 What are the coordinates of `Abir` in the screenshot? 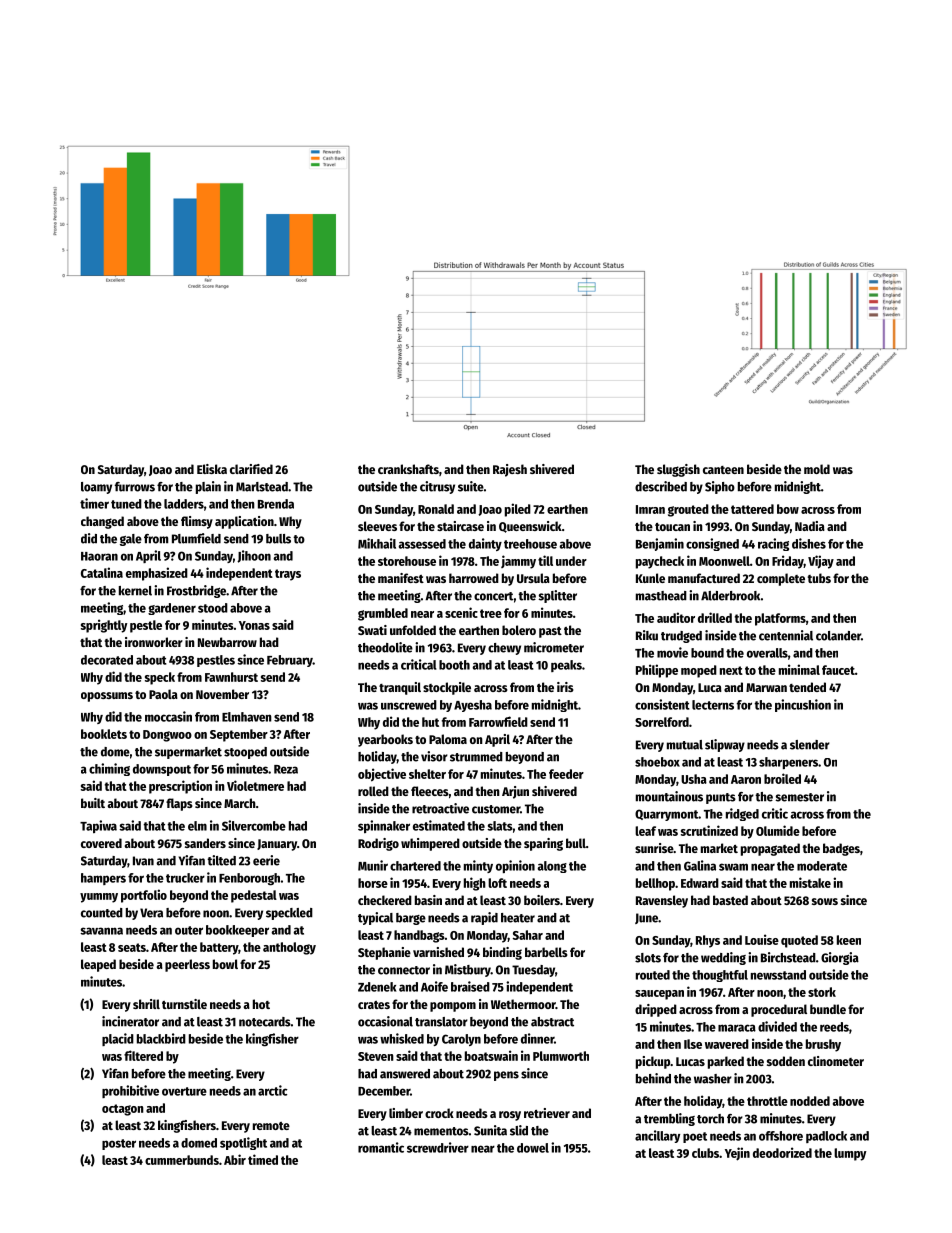 It's located at (235, 1159).
